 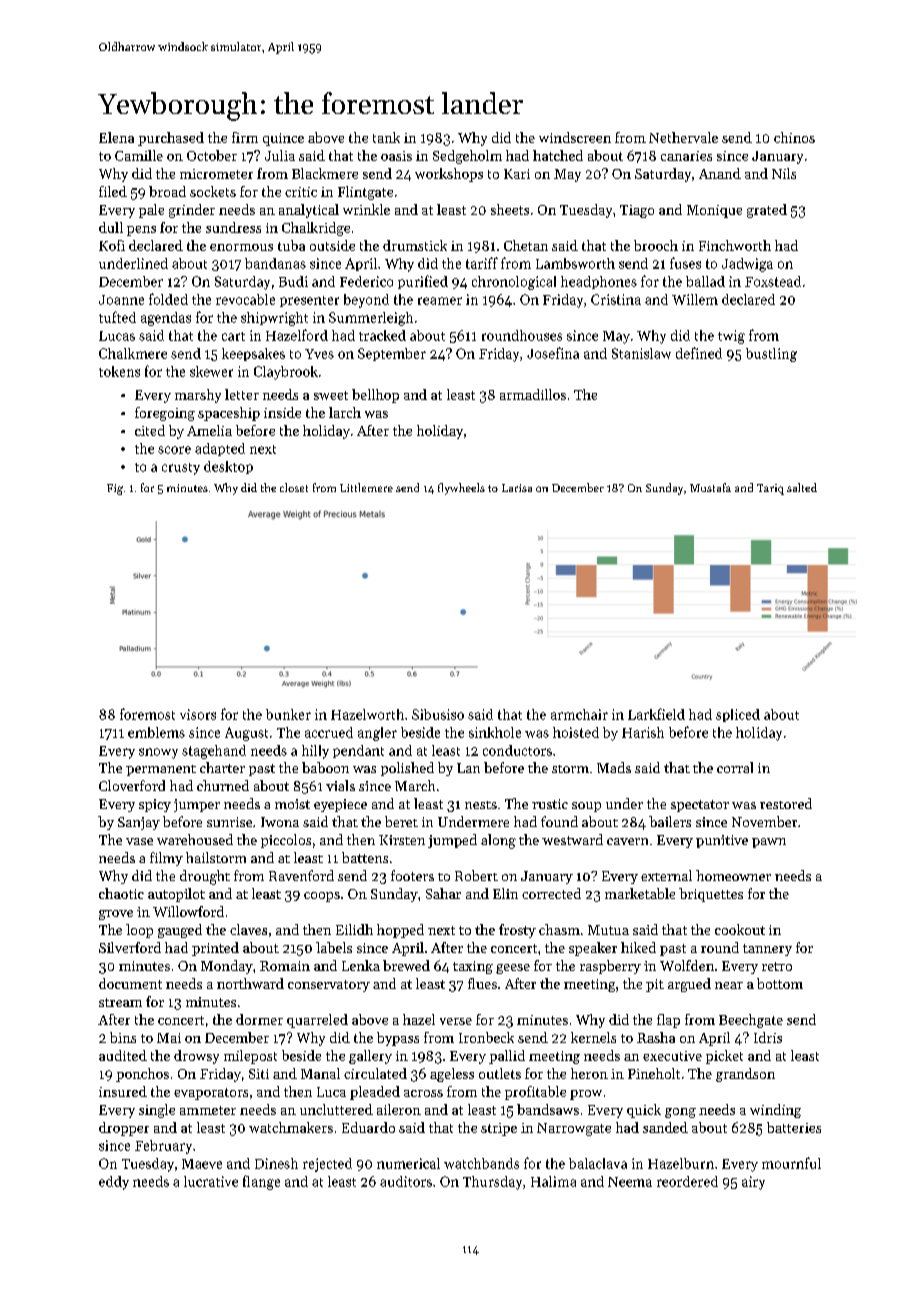 What do you see at coordinates (241, 247) in the page?
I see `enormous` at bounding box center [241, 247].
